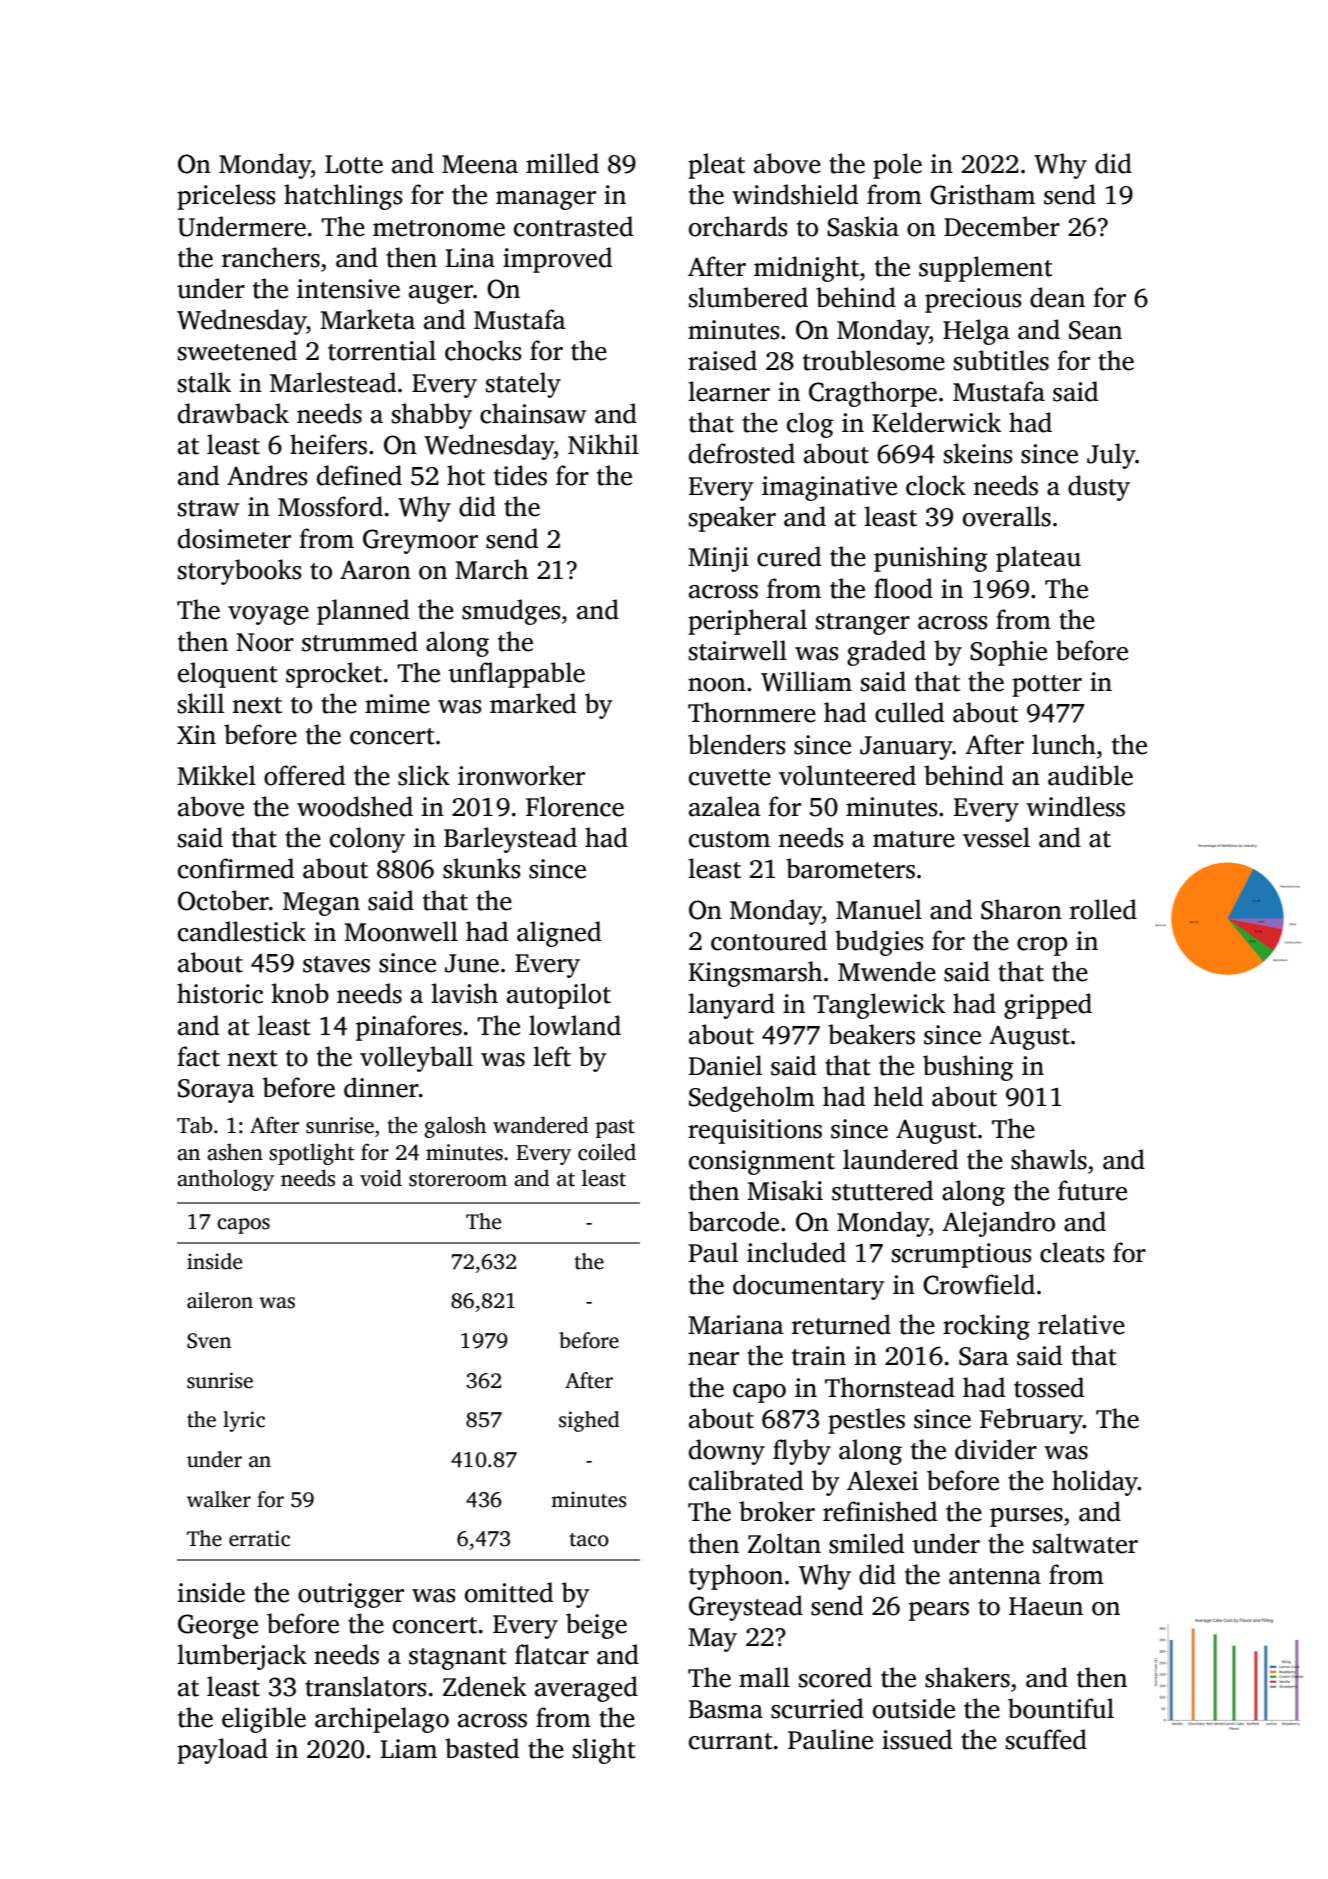 This page has width=1328, height=1879. What do you see at coordinates (259, 1538) in the page?
I see `erratic` at bounding box center [259, 1538].
